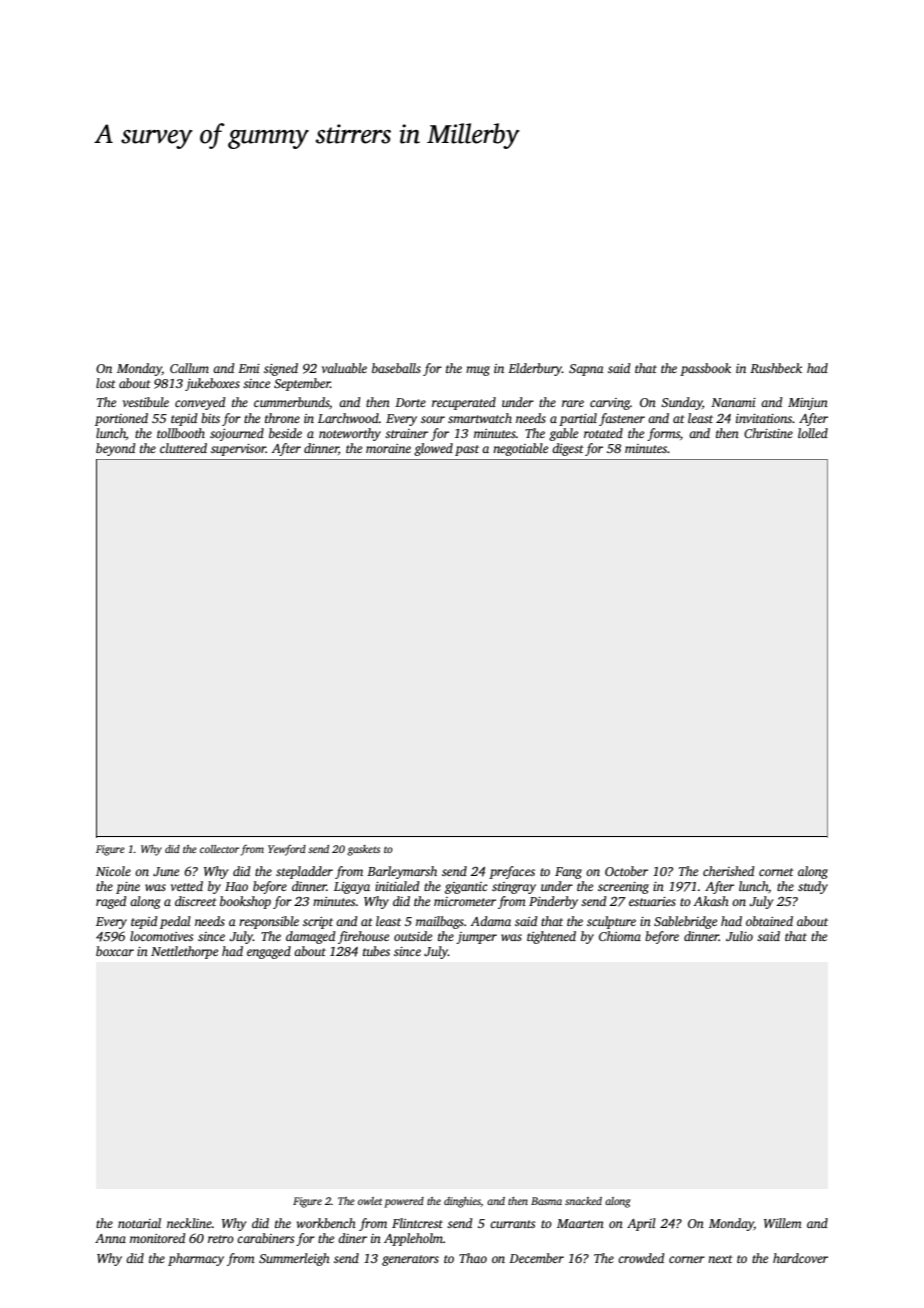 The image size is (924, 1308). Describe the element at coordinates (729, 871) in the screenshot. I see `cherished` at that location.
